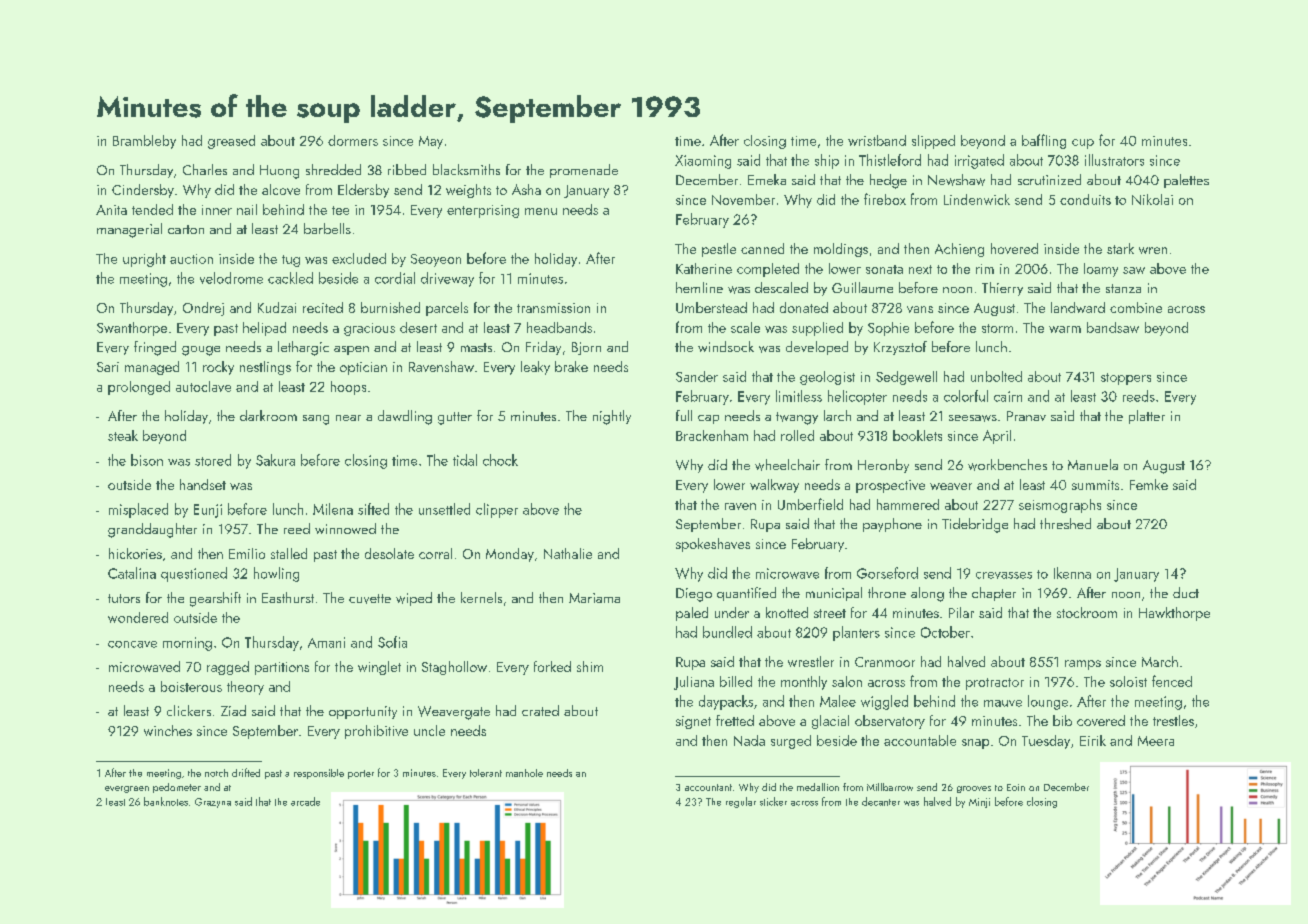 The width and height of the image is (1308, 924). Describe the element at coordinates (1008, 396) in the image. I see `cairn` at that location.
